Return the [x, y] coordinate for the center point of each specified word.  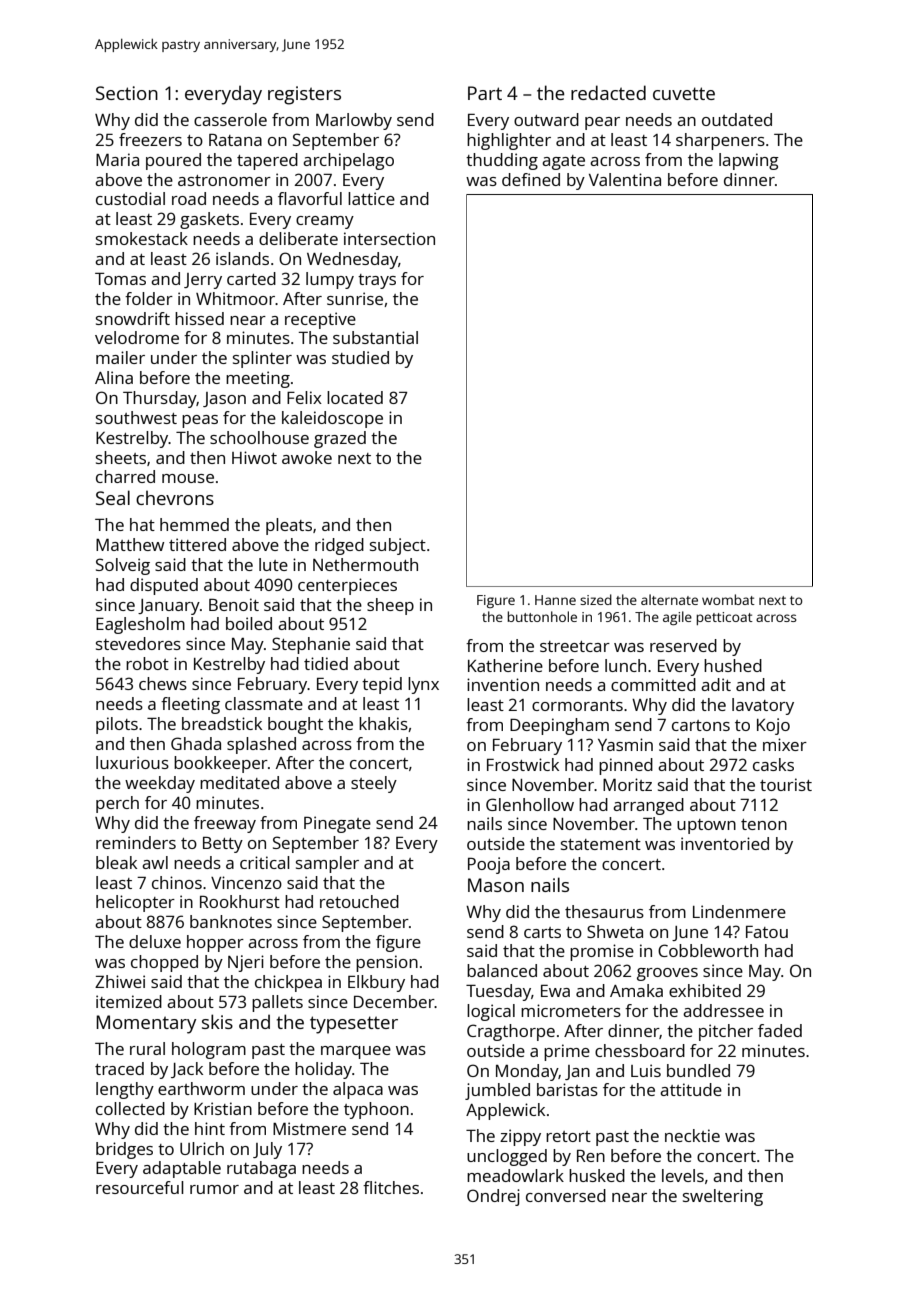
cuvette [684, 93]
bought [295, 725]
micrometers [571, 1010]
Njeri [246, 963]
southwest [136, 417]
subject [398, 546]
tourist [786, 784]
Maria [117, 159]
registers [304, 95]
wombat [728, 599]
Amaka [636, 990]
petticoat [724, 618]
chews [163, 683]
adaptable [182, 1169]
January [169, 607]
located [355, 397]
